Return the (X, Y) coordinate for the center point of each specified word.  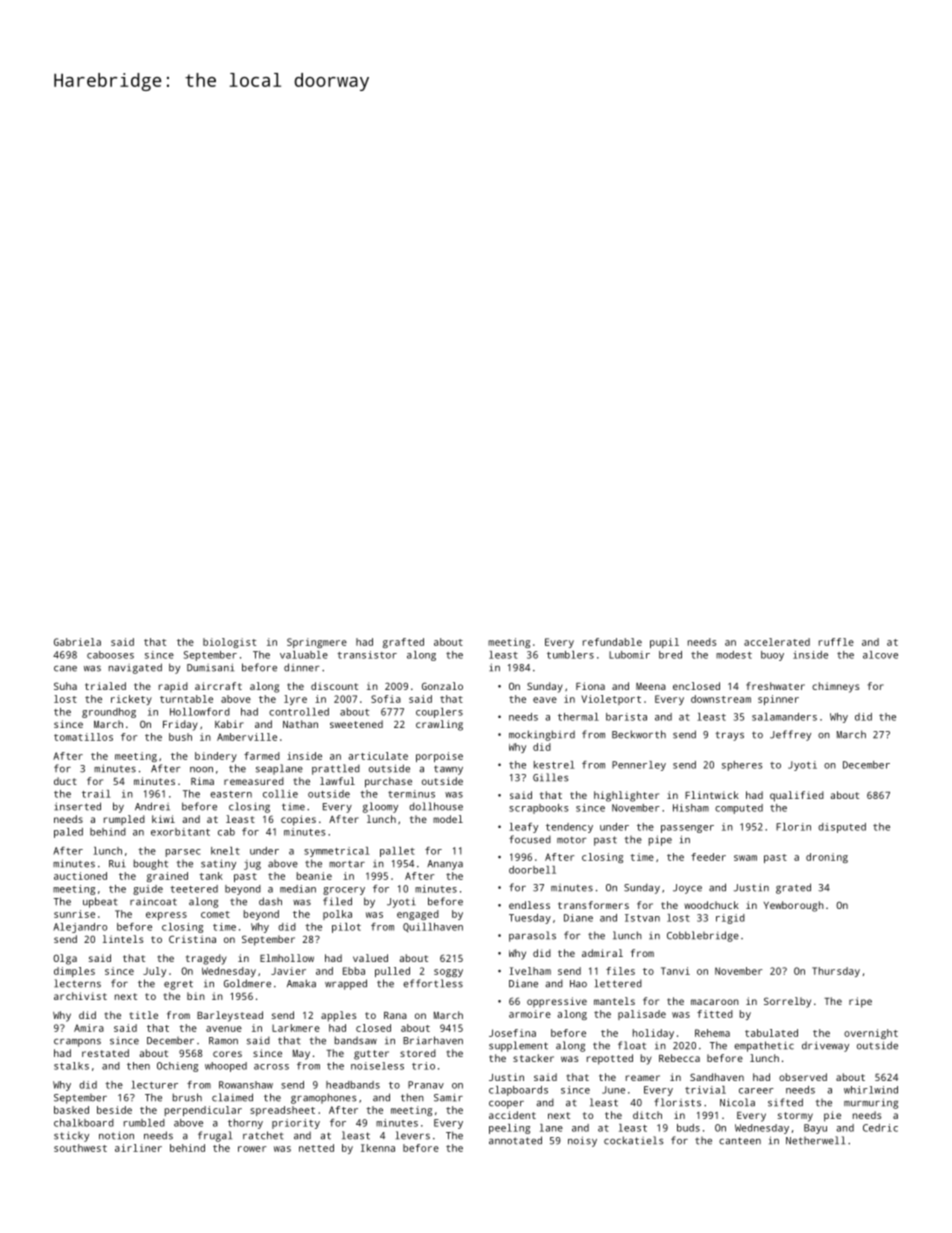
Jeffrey (790, 735)
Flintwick (712, 795)
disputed (842, 828)
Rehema (712, 1033)
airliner (138, 1148)
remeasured (254, 781)
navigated (135, 668)
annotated (515, 1140)
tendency (569, 828)
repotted (610, 1059)
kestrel (554, 765)
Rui (117, 863)
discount (334, 686)
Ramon (223, 1041)
